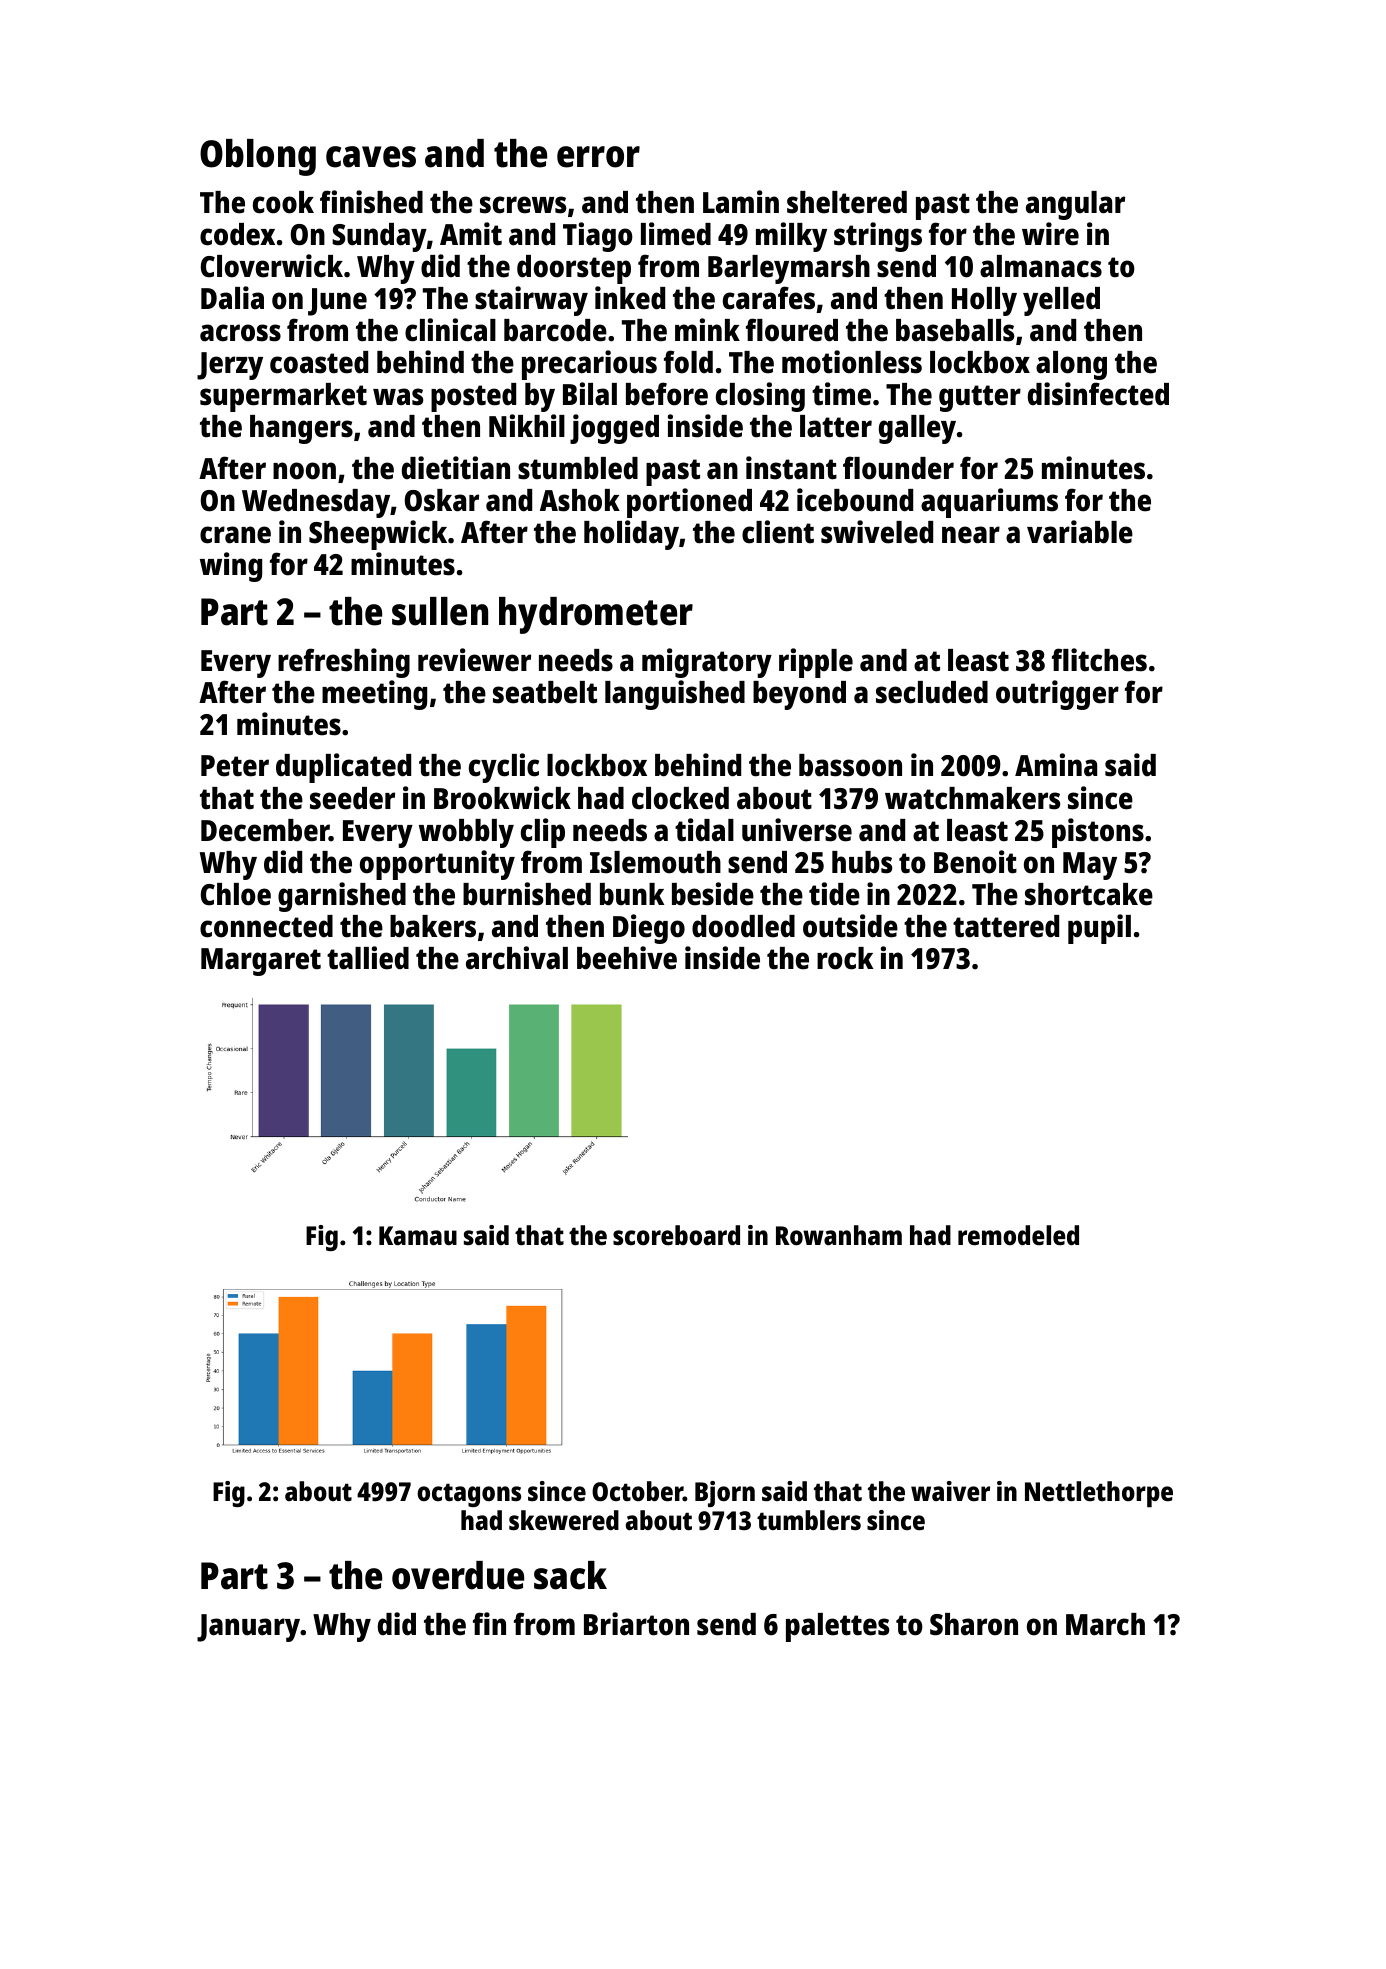 The image size is (1386, 1969). What do you see at coordinates (258, 157) in the screenshot?
I see `Oblong` at bounding box center [258, 157].
